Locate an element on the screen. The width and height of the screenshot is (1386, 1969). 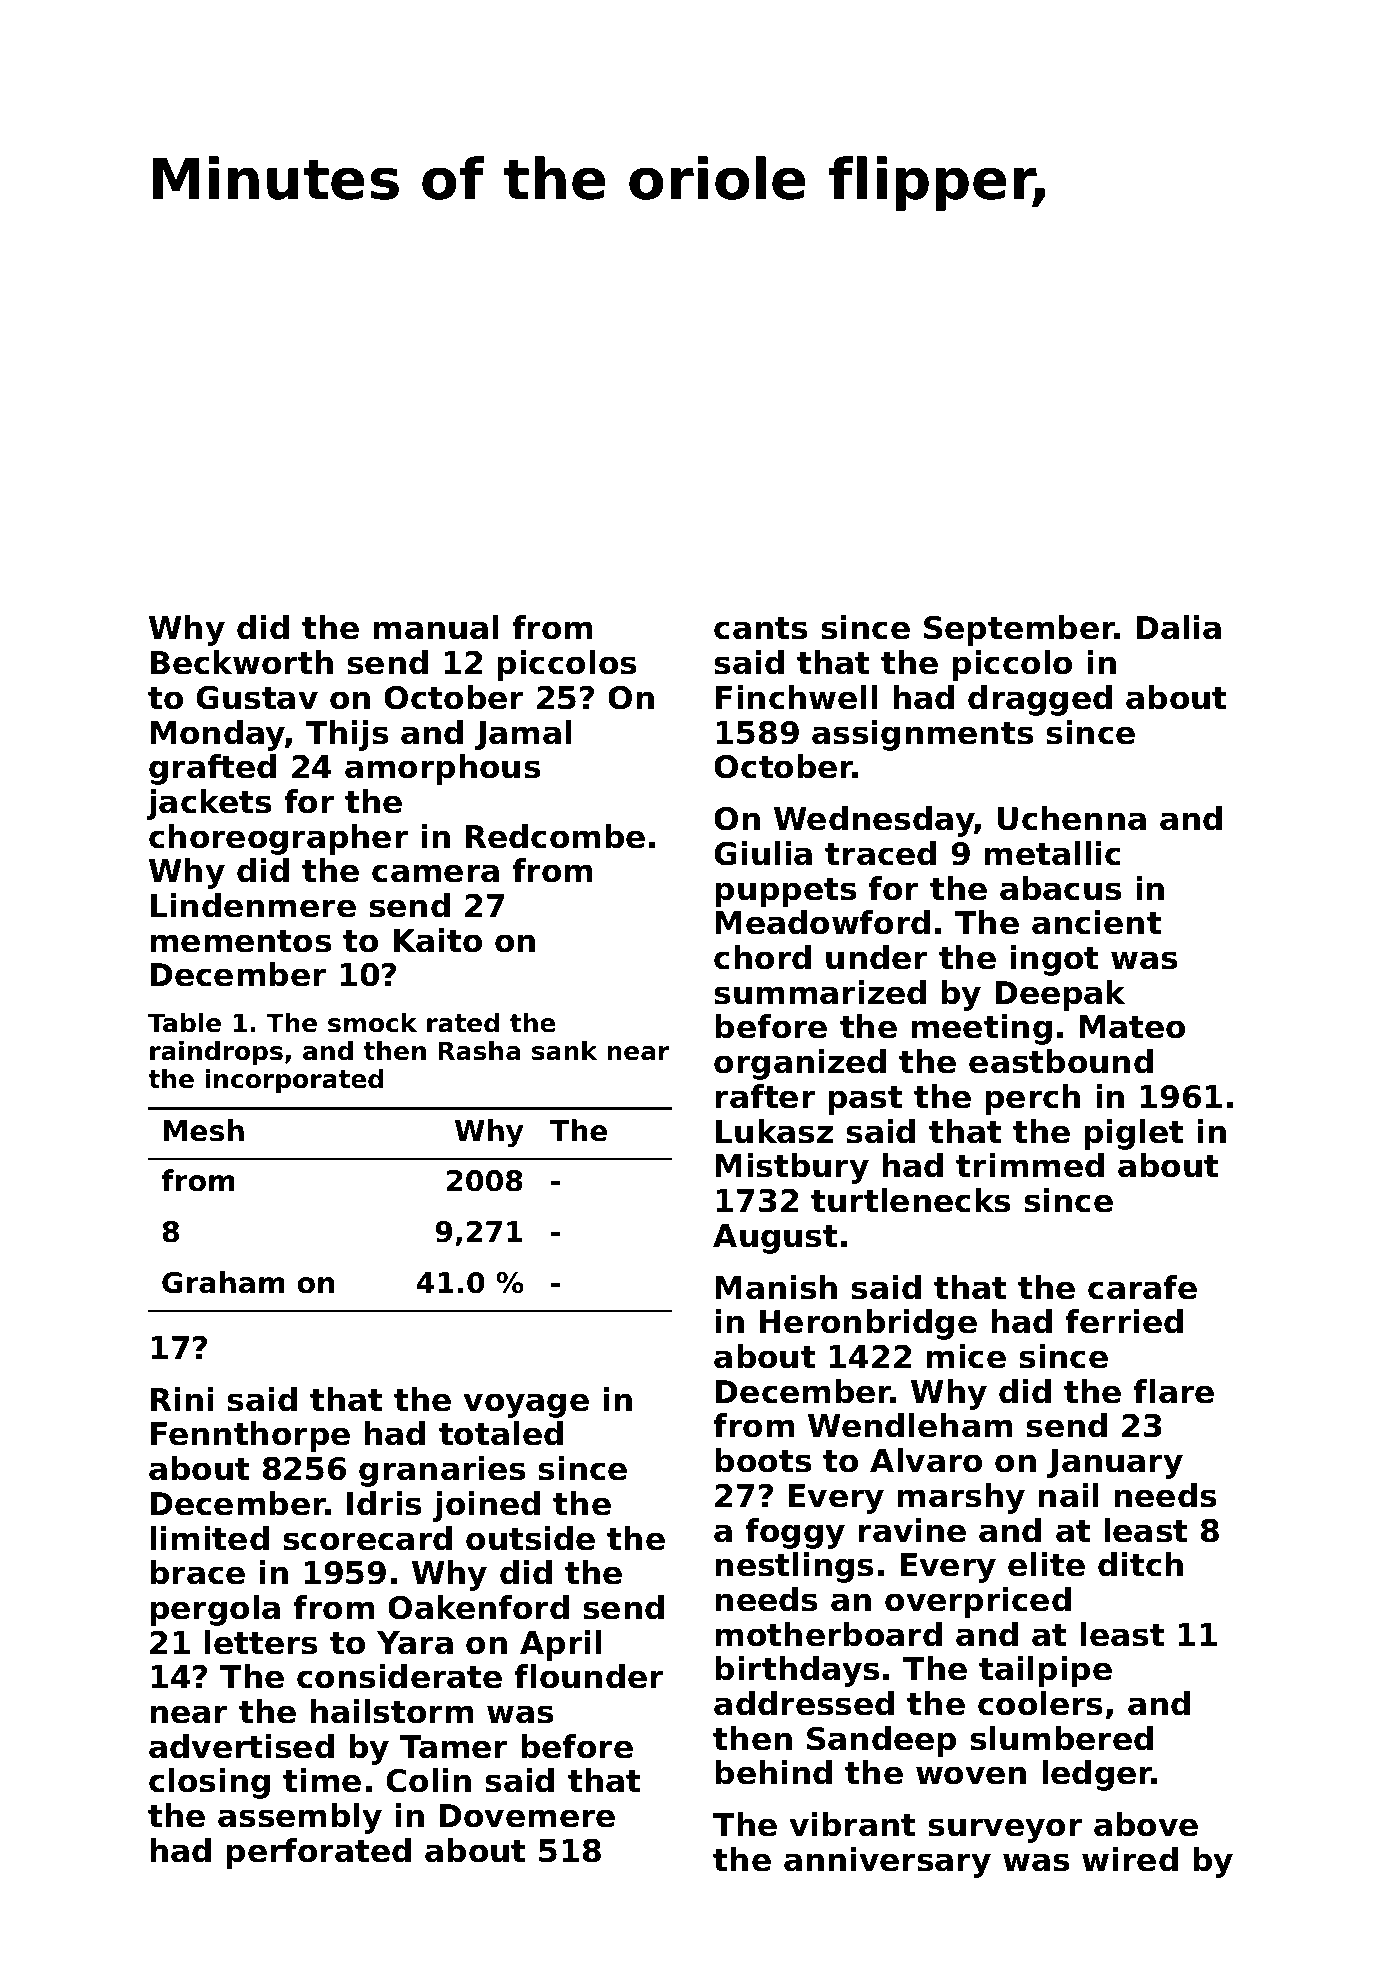
Meadowford is located at coordinates (823, 922).
